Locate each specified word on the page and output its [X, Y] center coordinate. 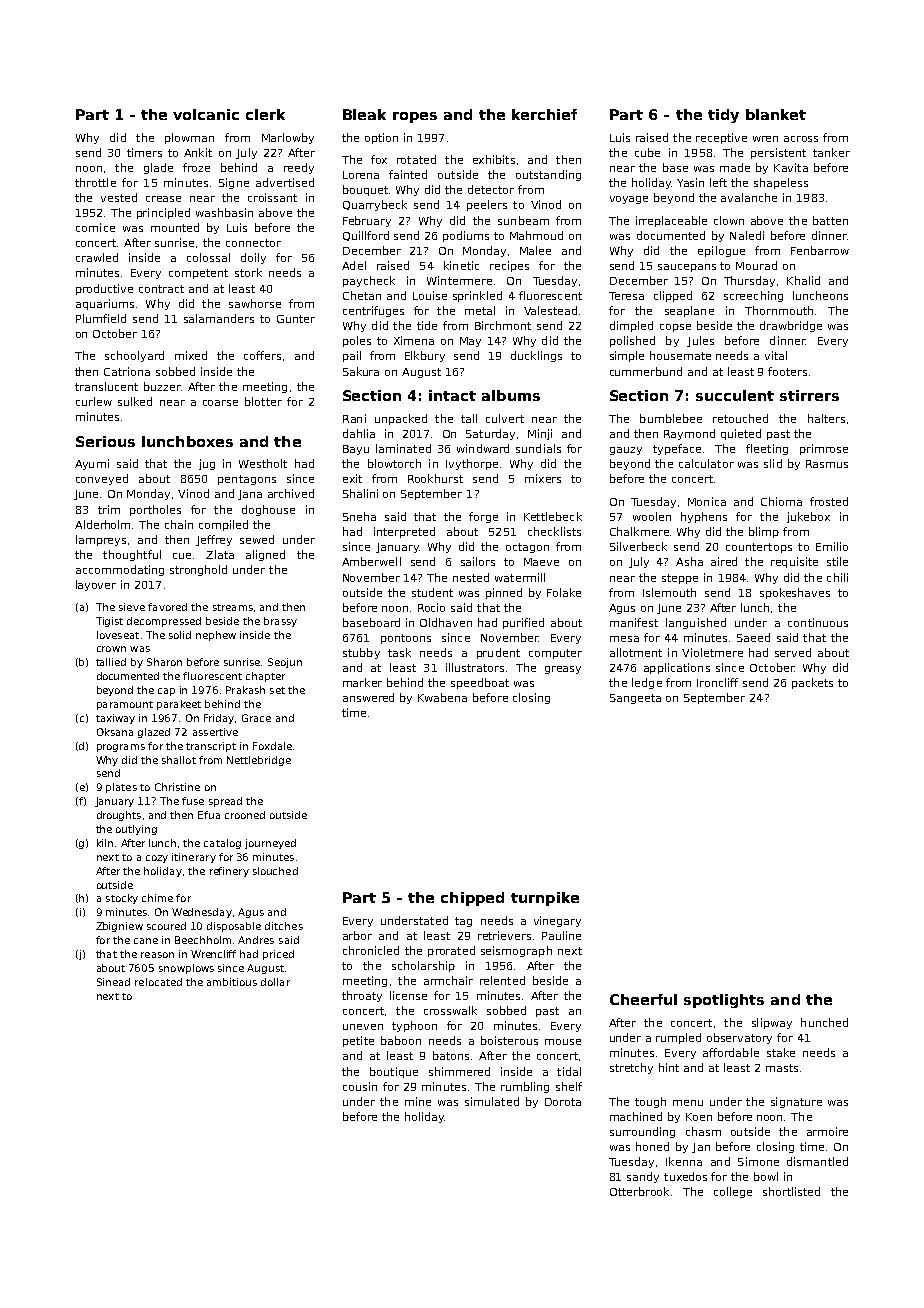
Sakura [361, 371]
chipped [472, 899]
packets [812, 683]
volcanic [206, 114]
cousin [360, 1086]
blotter [263, 401]
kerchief [544, 114]
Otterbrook [639, 1191]
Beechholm [203, 940]
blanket [776, 114]
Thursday [749, 281]
